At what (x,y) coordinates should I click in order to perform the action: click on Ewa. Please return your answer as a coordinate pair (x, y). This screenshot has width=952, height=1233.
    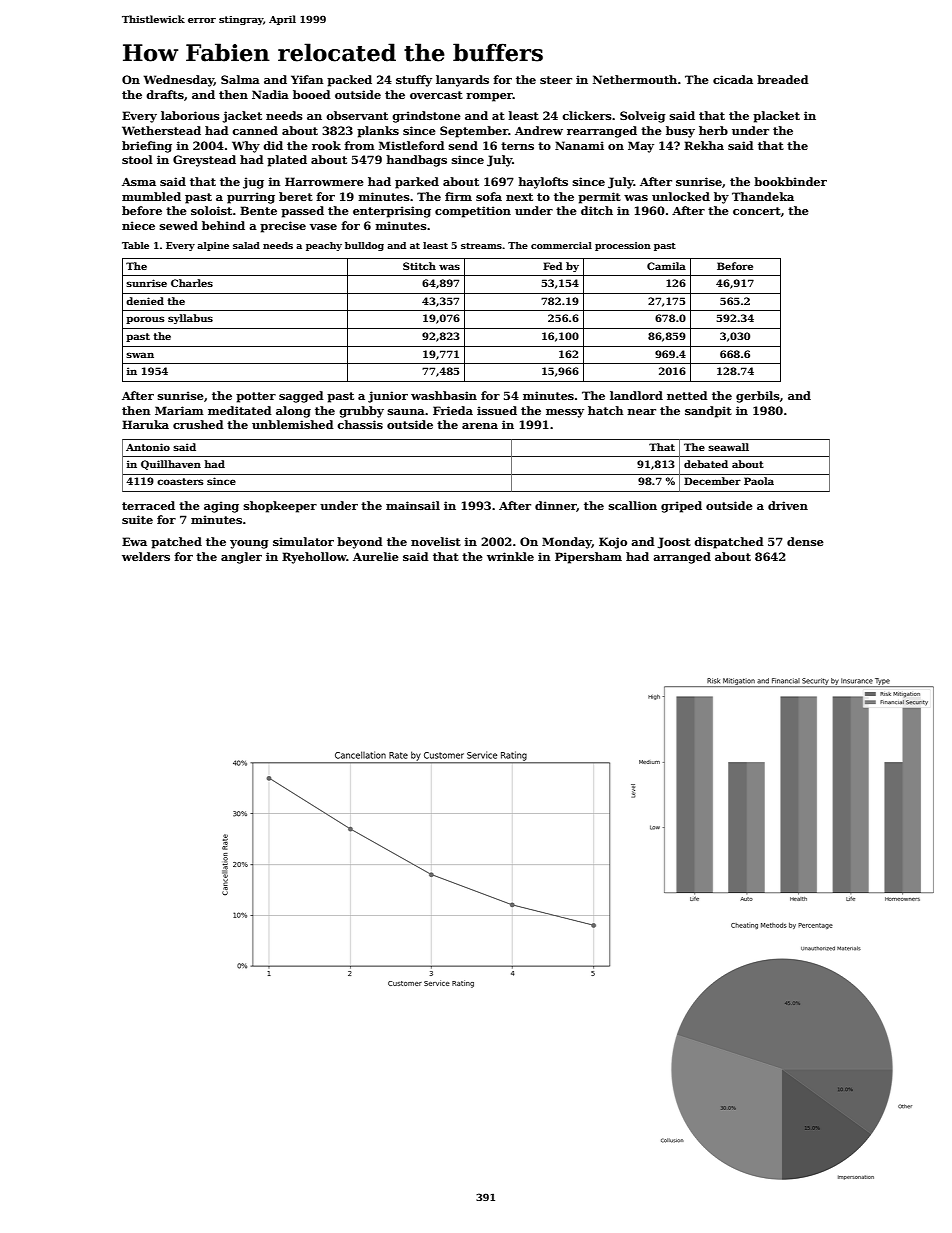
    Looking at the image, I should click on (134, 541).
